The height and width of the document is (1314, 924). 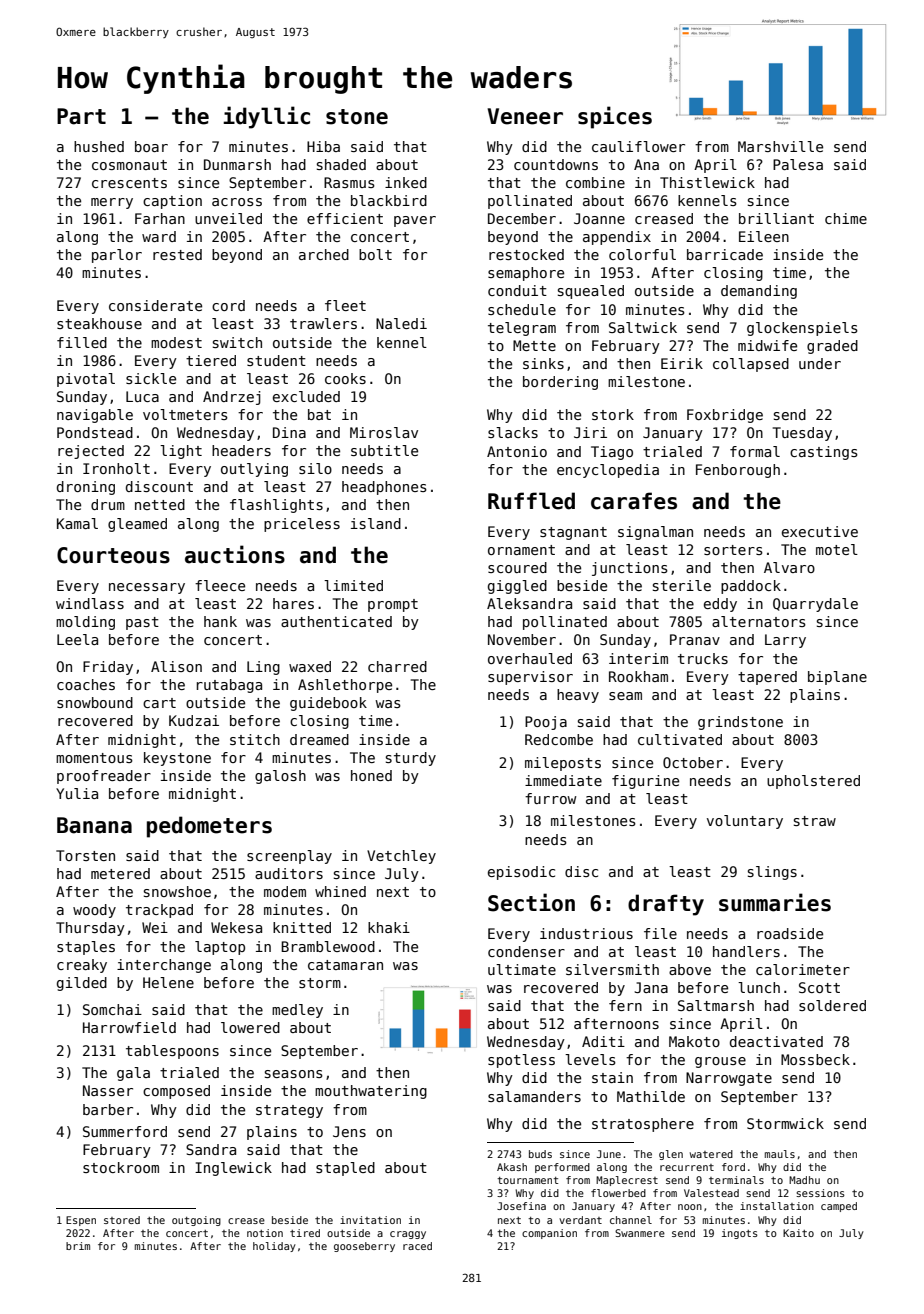 What do you see at coordinates (417, 1246) in the document?
I see `raced` at bounding box center [417, 1246].
